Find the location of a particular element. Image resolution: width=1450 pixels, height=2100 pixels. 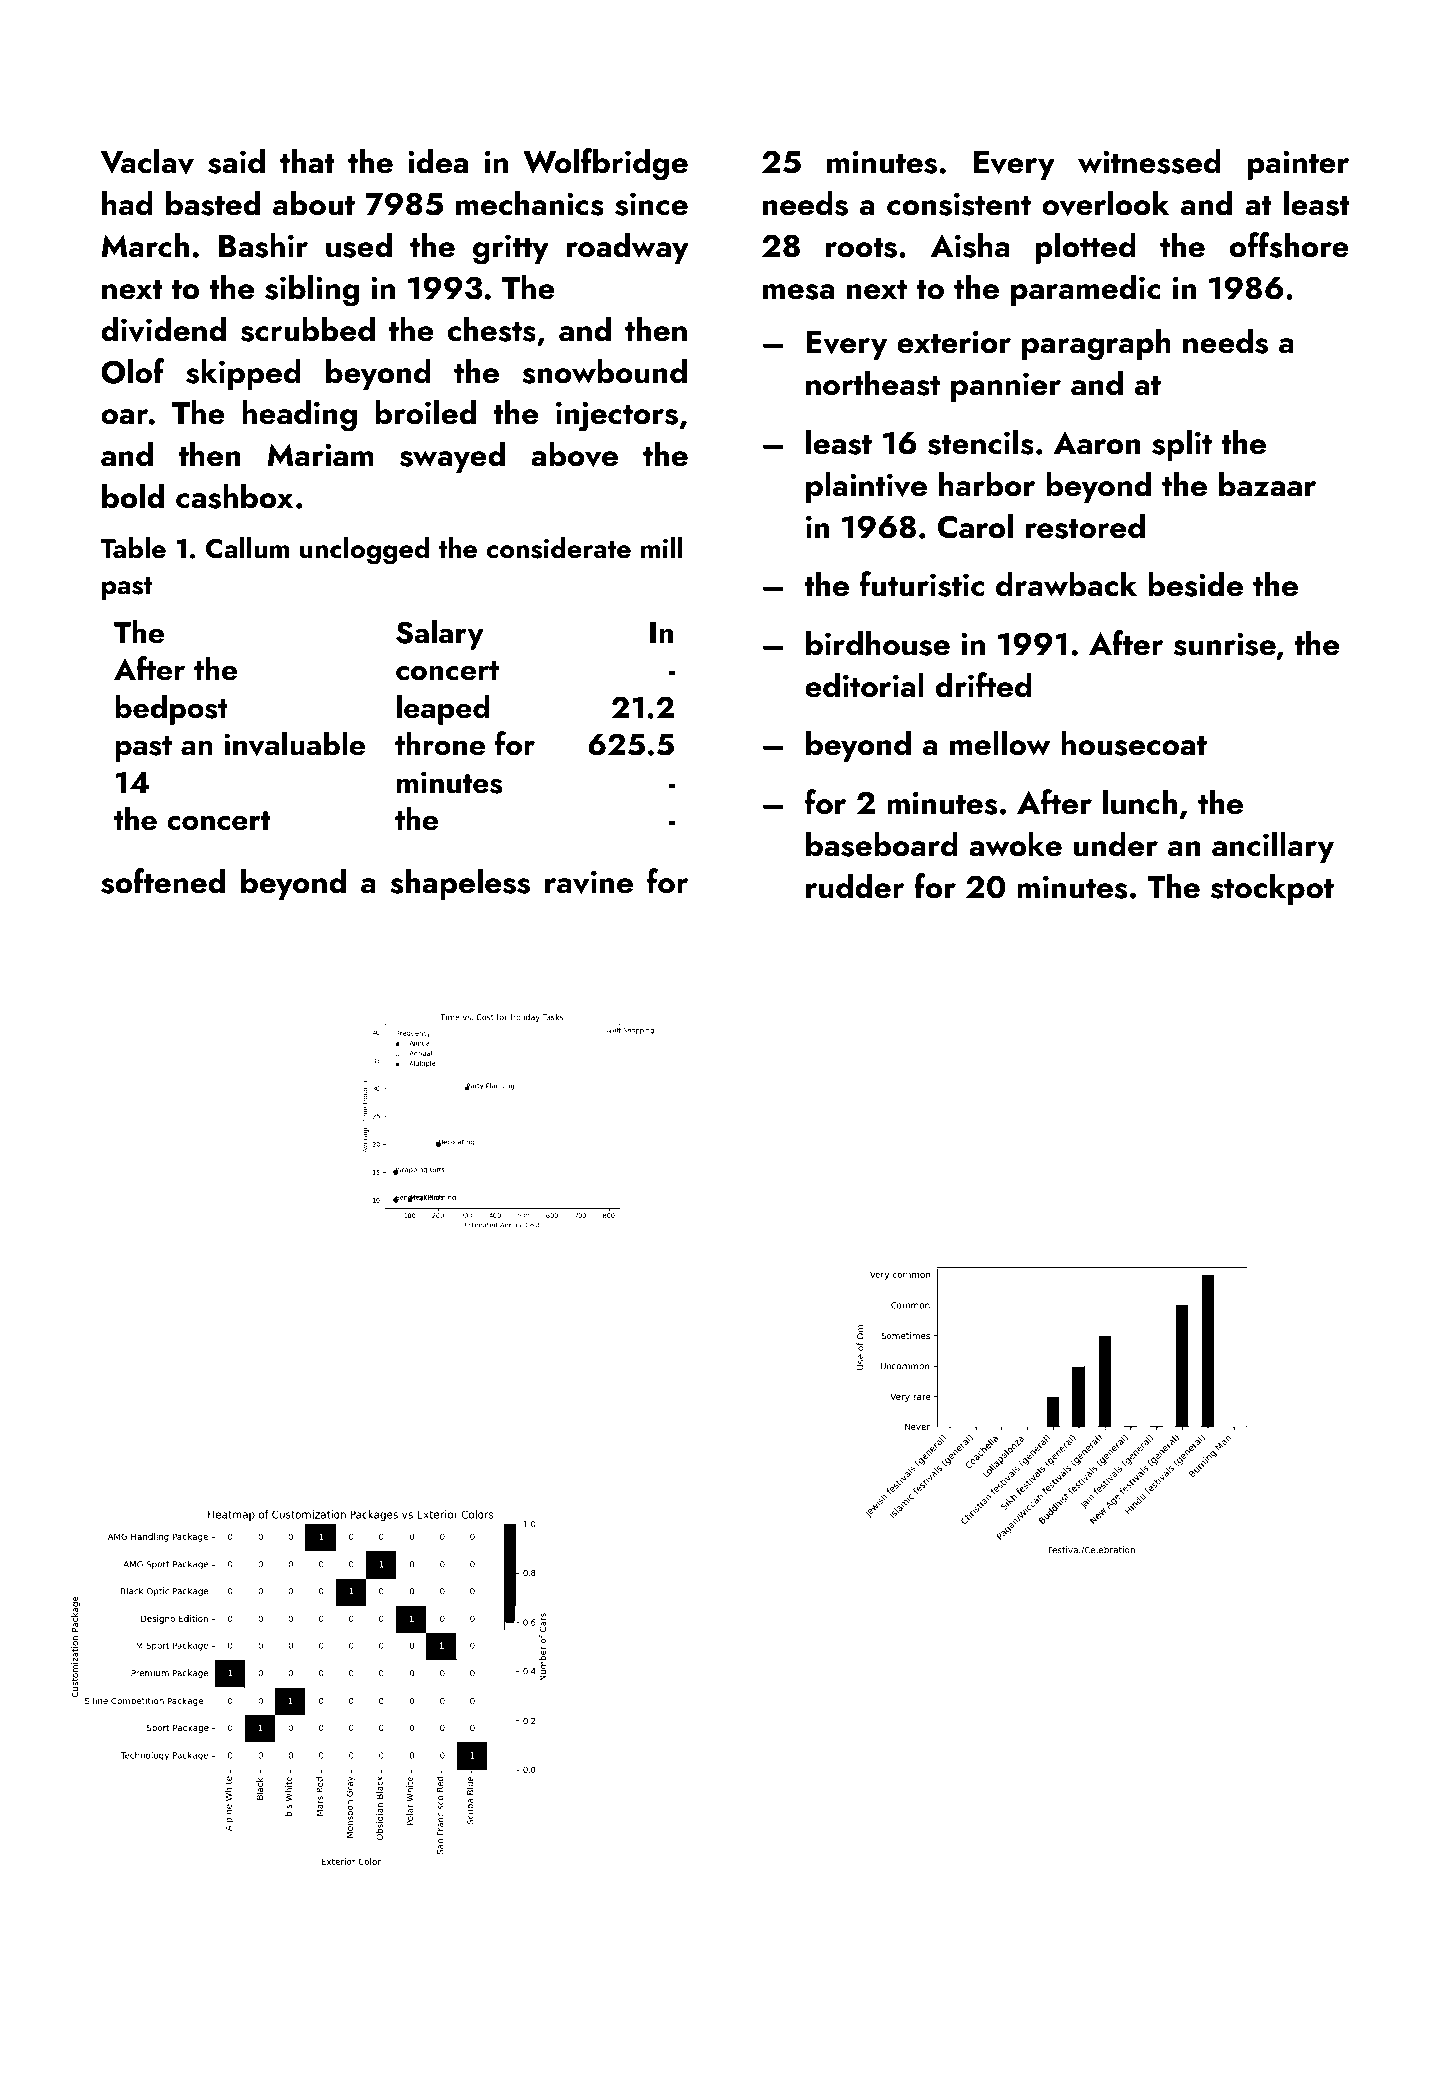

Vaclav is located at coordinates (147, 161).
